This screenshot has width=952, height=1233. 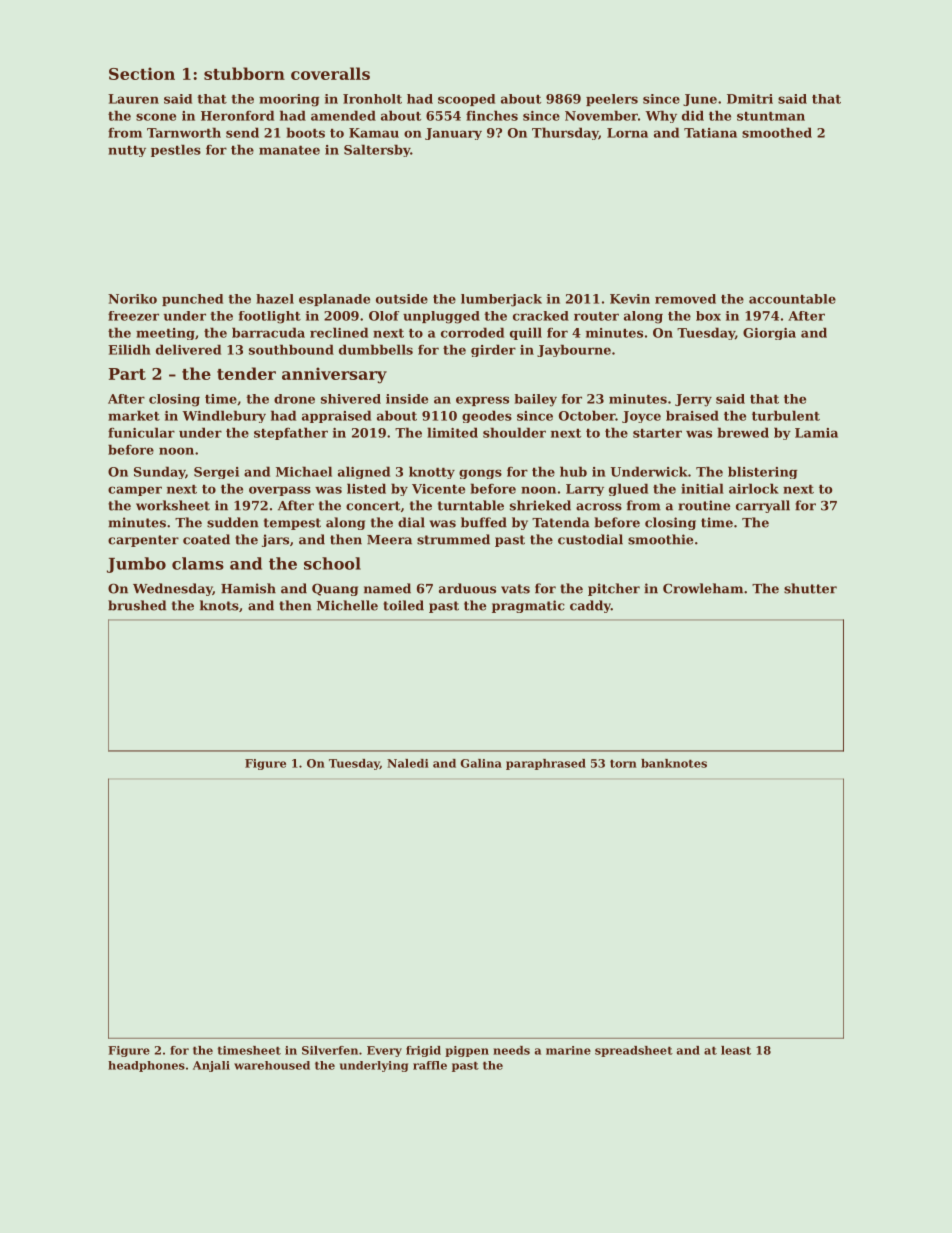 I want to click on least, so click(x=736, y=1050).
